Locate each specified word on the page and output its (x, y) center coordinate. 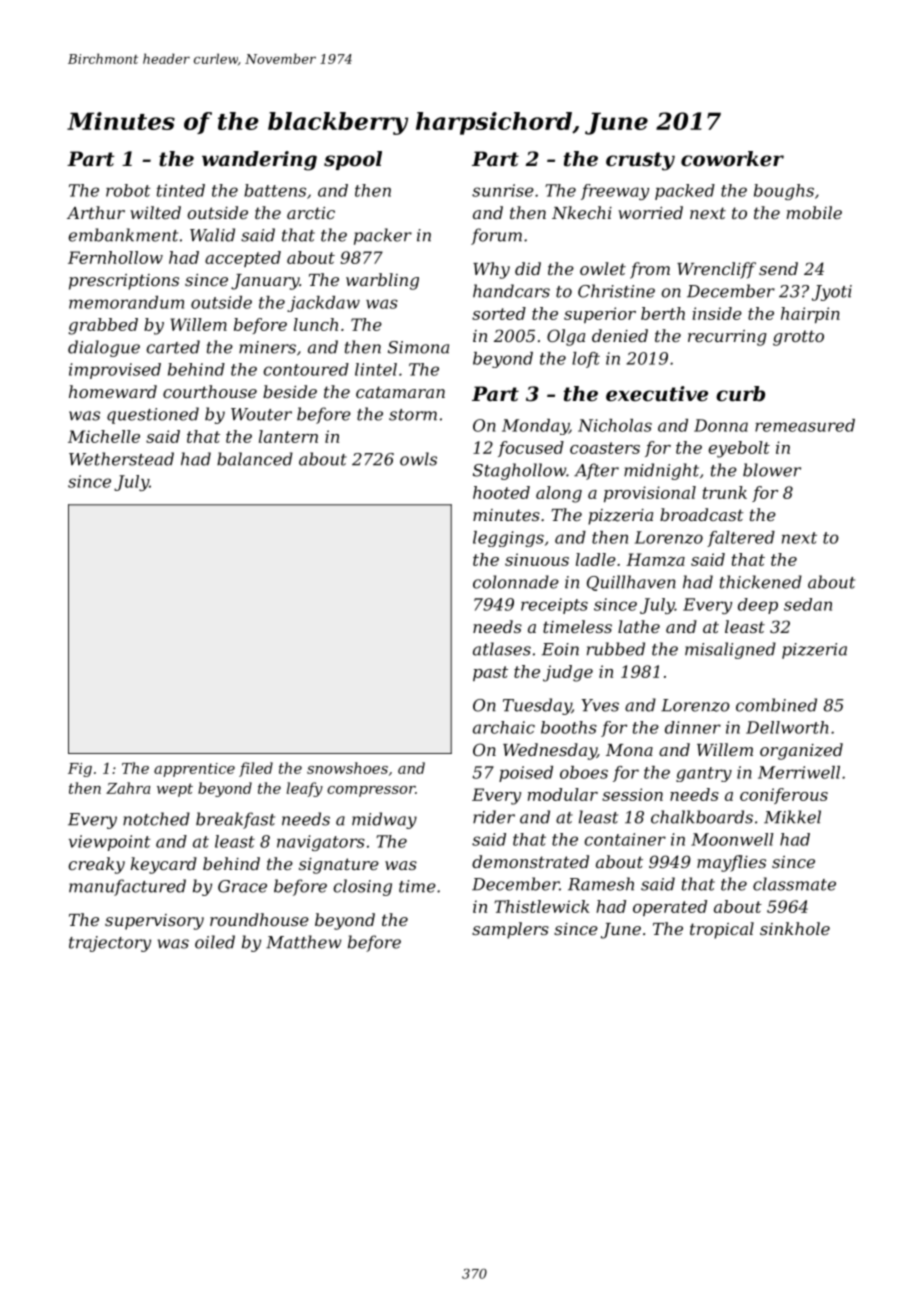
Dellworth (787, 727)
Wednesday (550, 751)
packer (383, 236)
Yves (600, 705)
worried (650, 212)
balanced (255, 459)
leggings (508, 539)
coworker (732, 159)
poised (526, 774)
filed (256, 769)
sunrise (503, 190)
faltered (741, 539)
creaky (96, 865)
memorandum (126, 302)
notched (156, 819)
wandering (259, 161)
